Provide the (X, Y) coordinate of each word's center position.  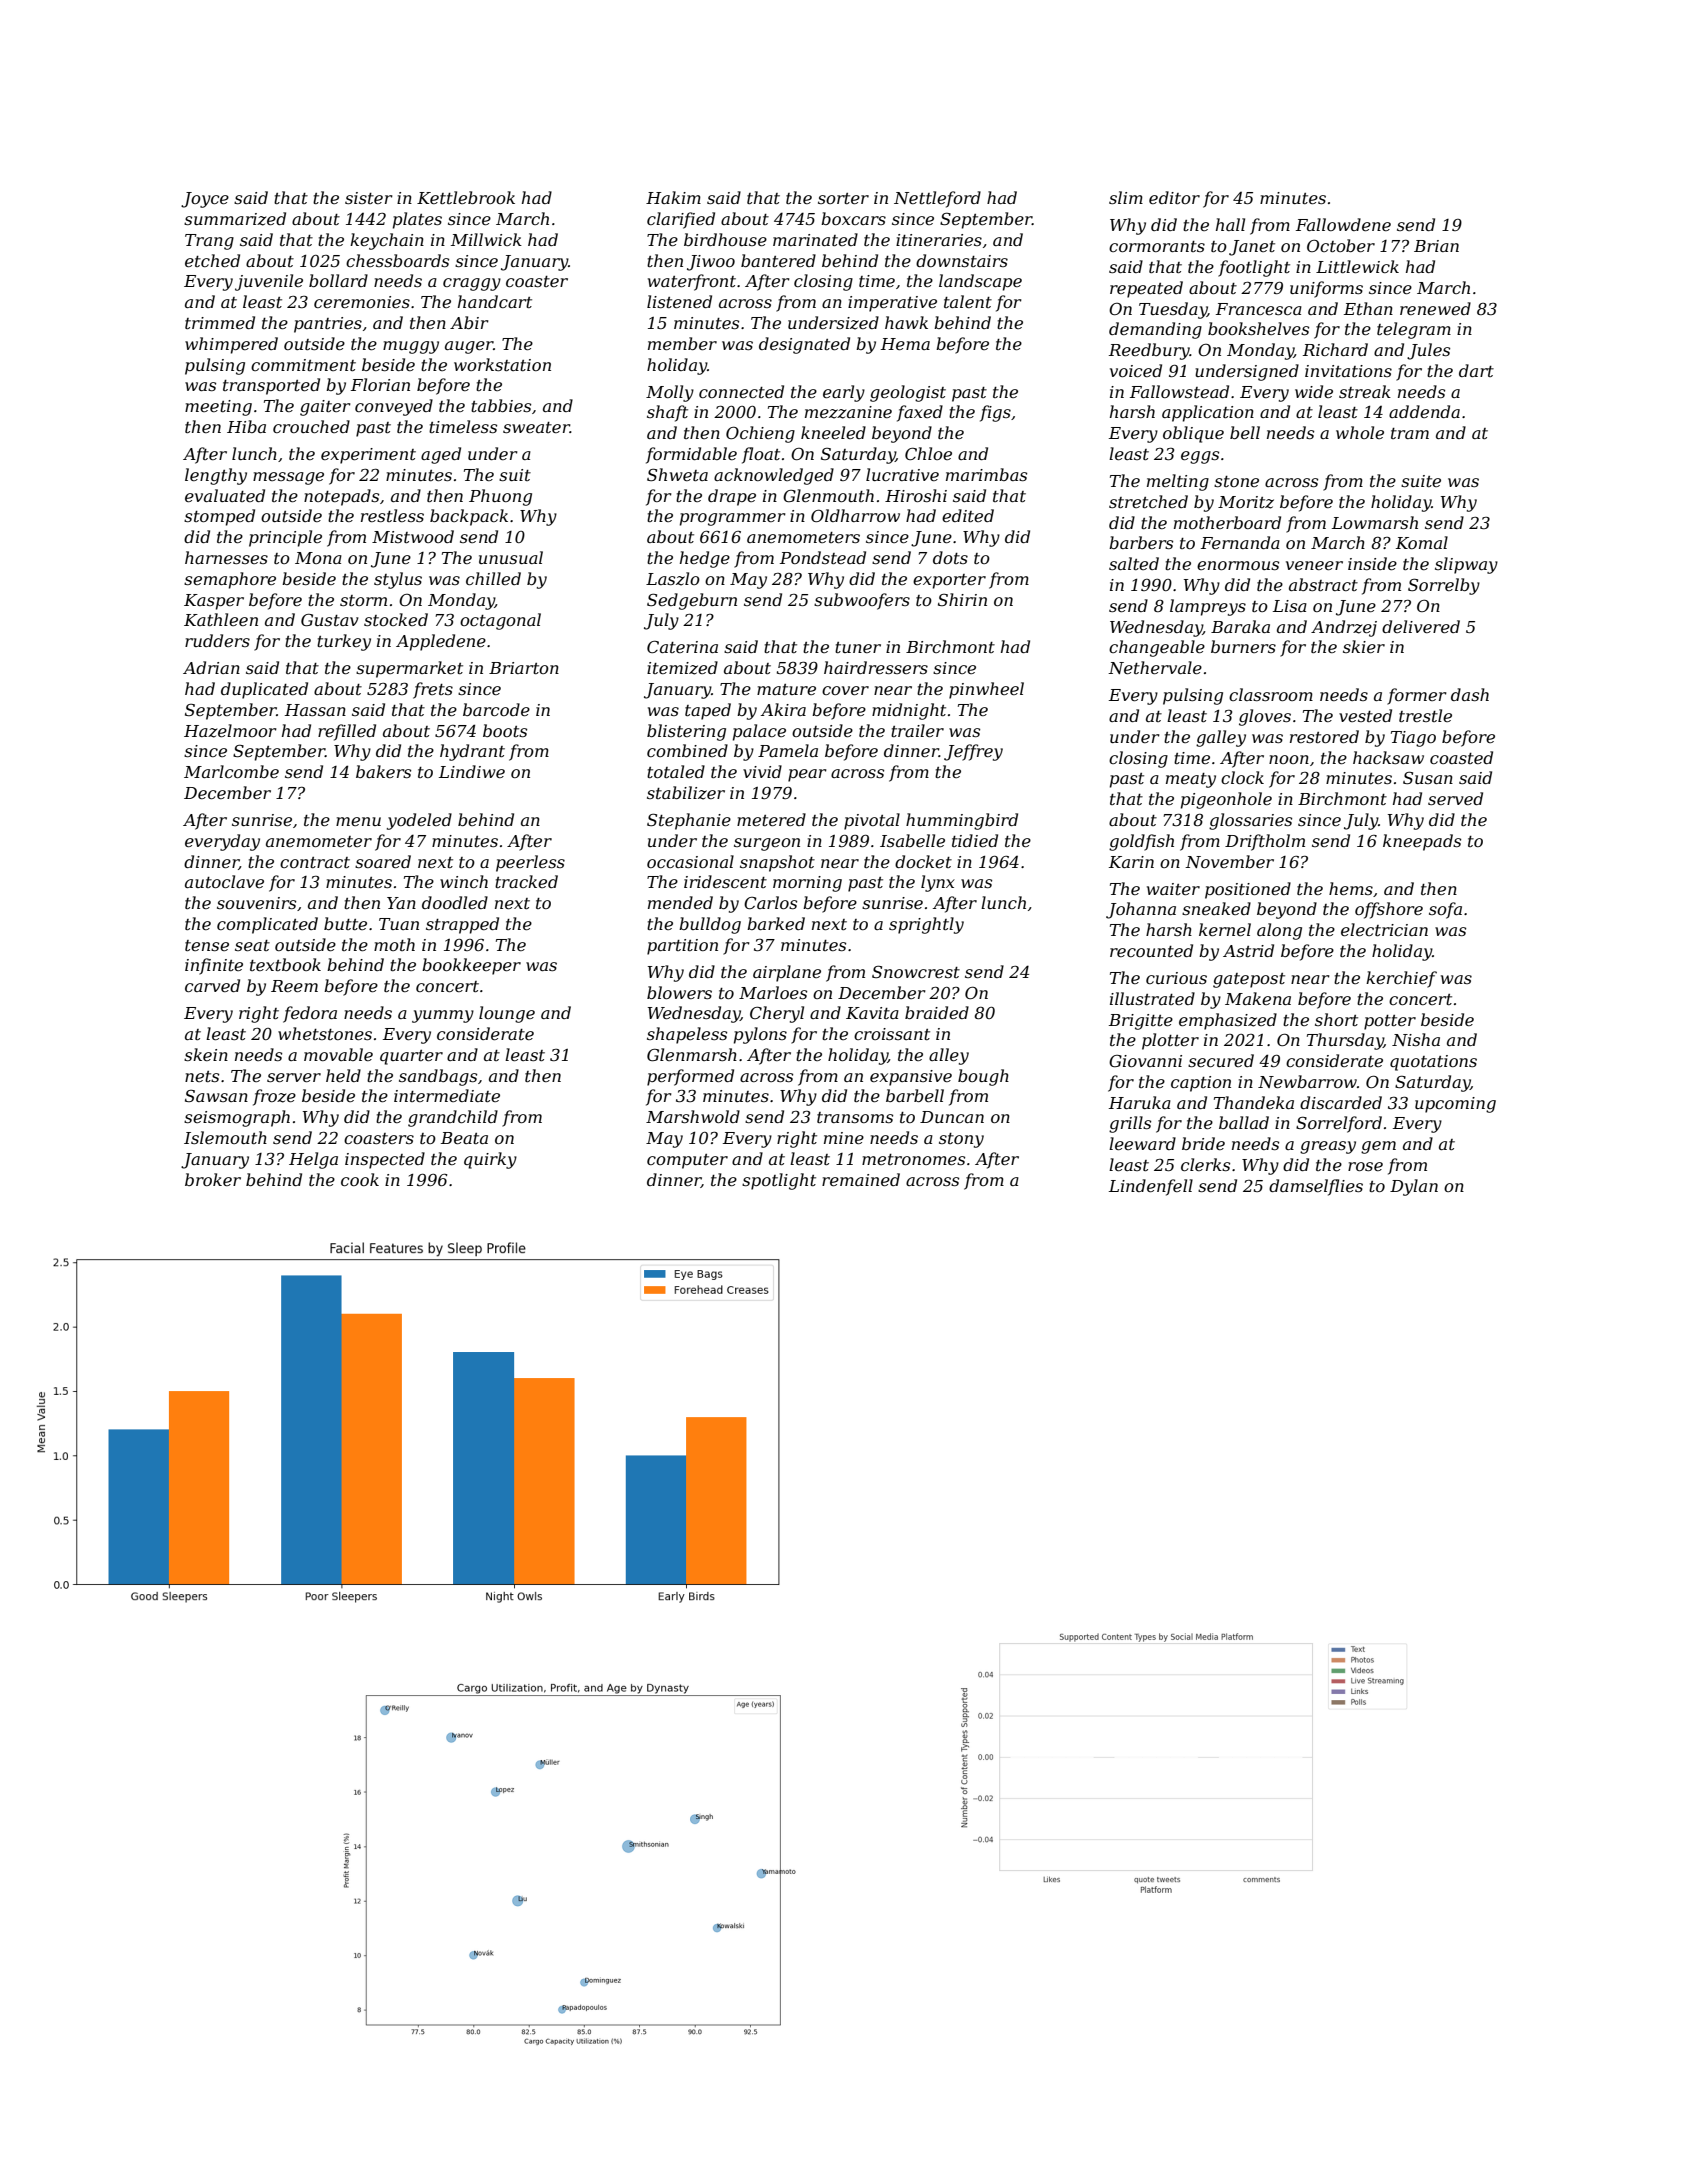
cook (360, 1179)
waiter (1173, 889)
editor (1174, 197)
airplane (787, 973)
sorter (843, 198)
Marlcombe (231, 771)
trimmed (220, 322)
